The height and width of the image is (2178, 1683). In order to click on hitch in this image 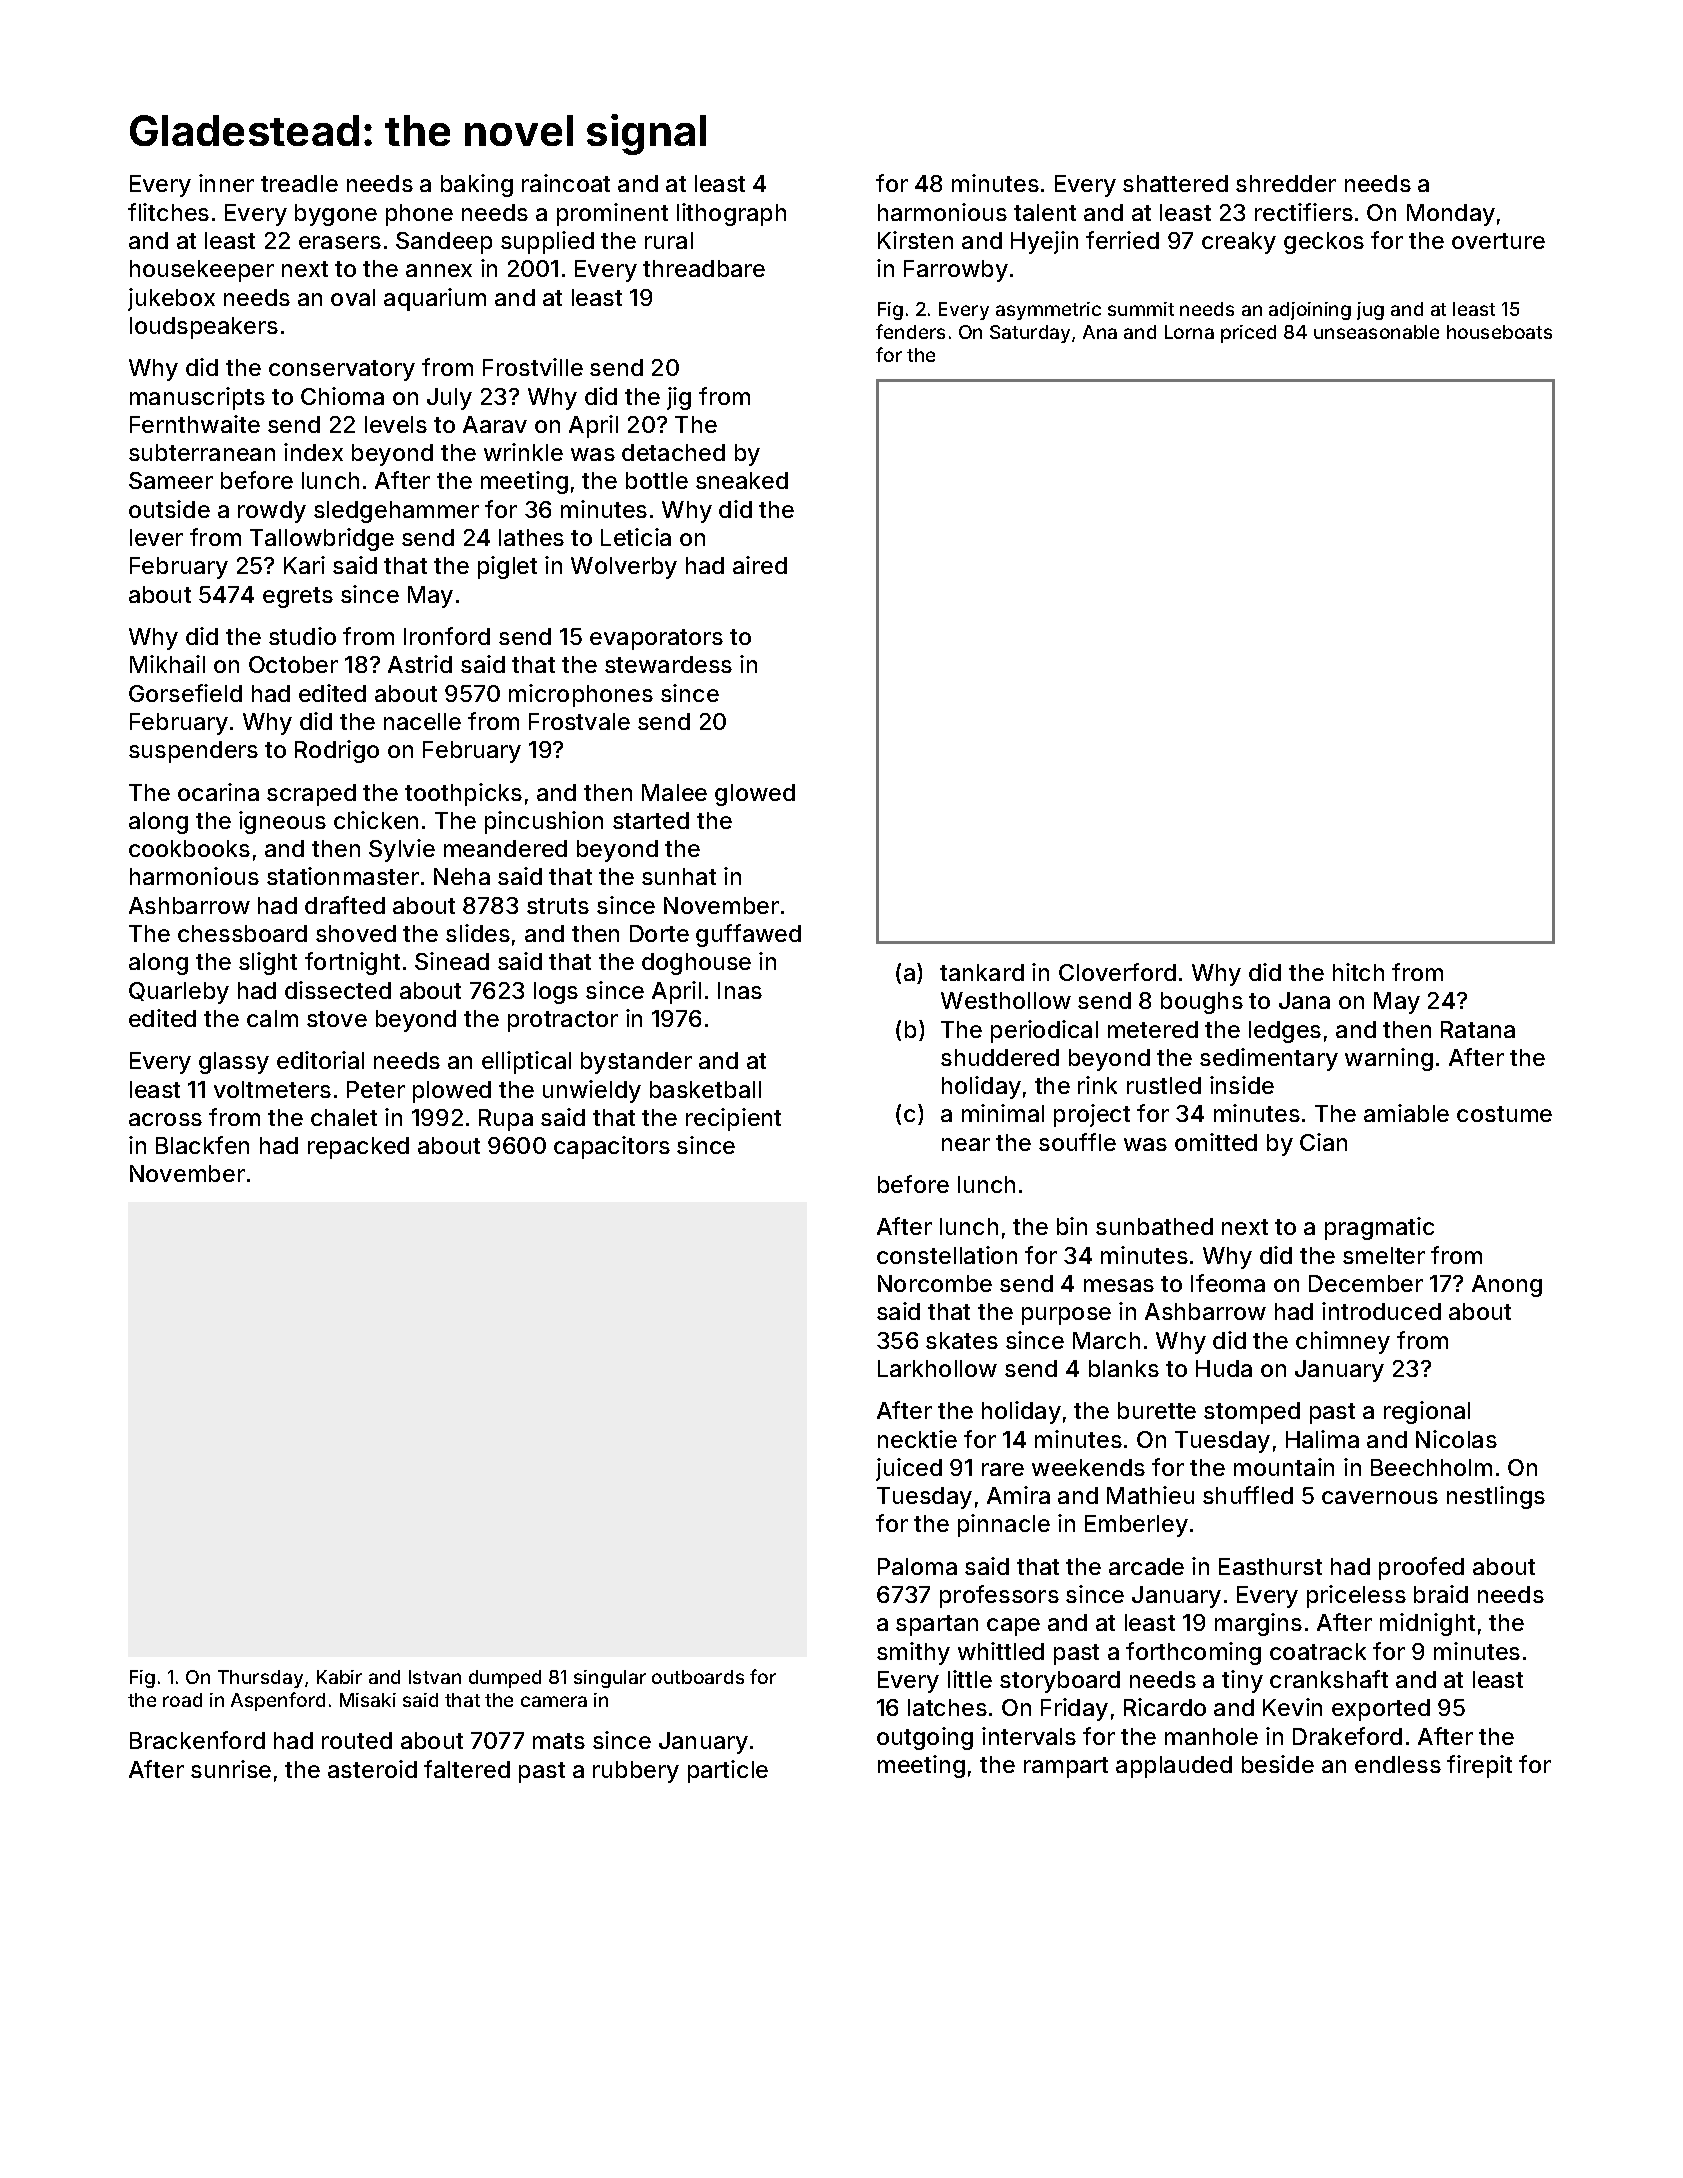, I will do `click(1358, 972)`.
